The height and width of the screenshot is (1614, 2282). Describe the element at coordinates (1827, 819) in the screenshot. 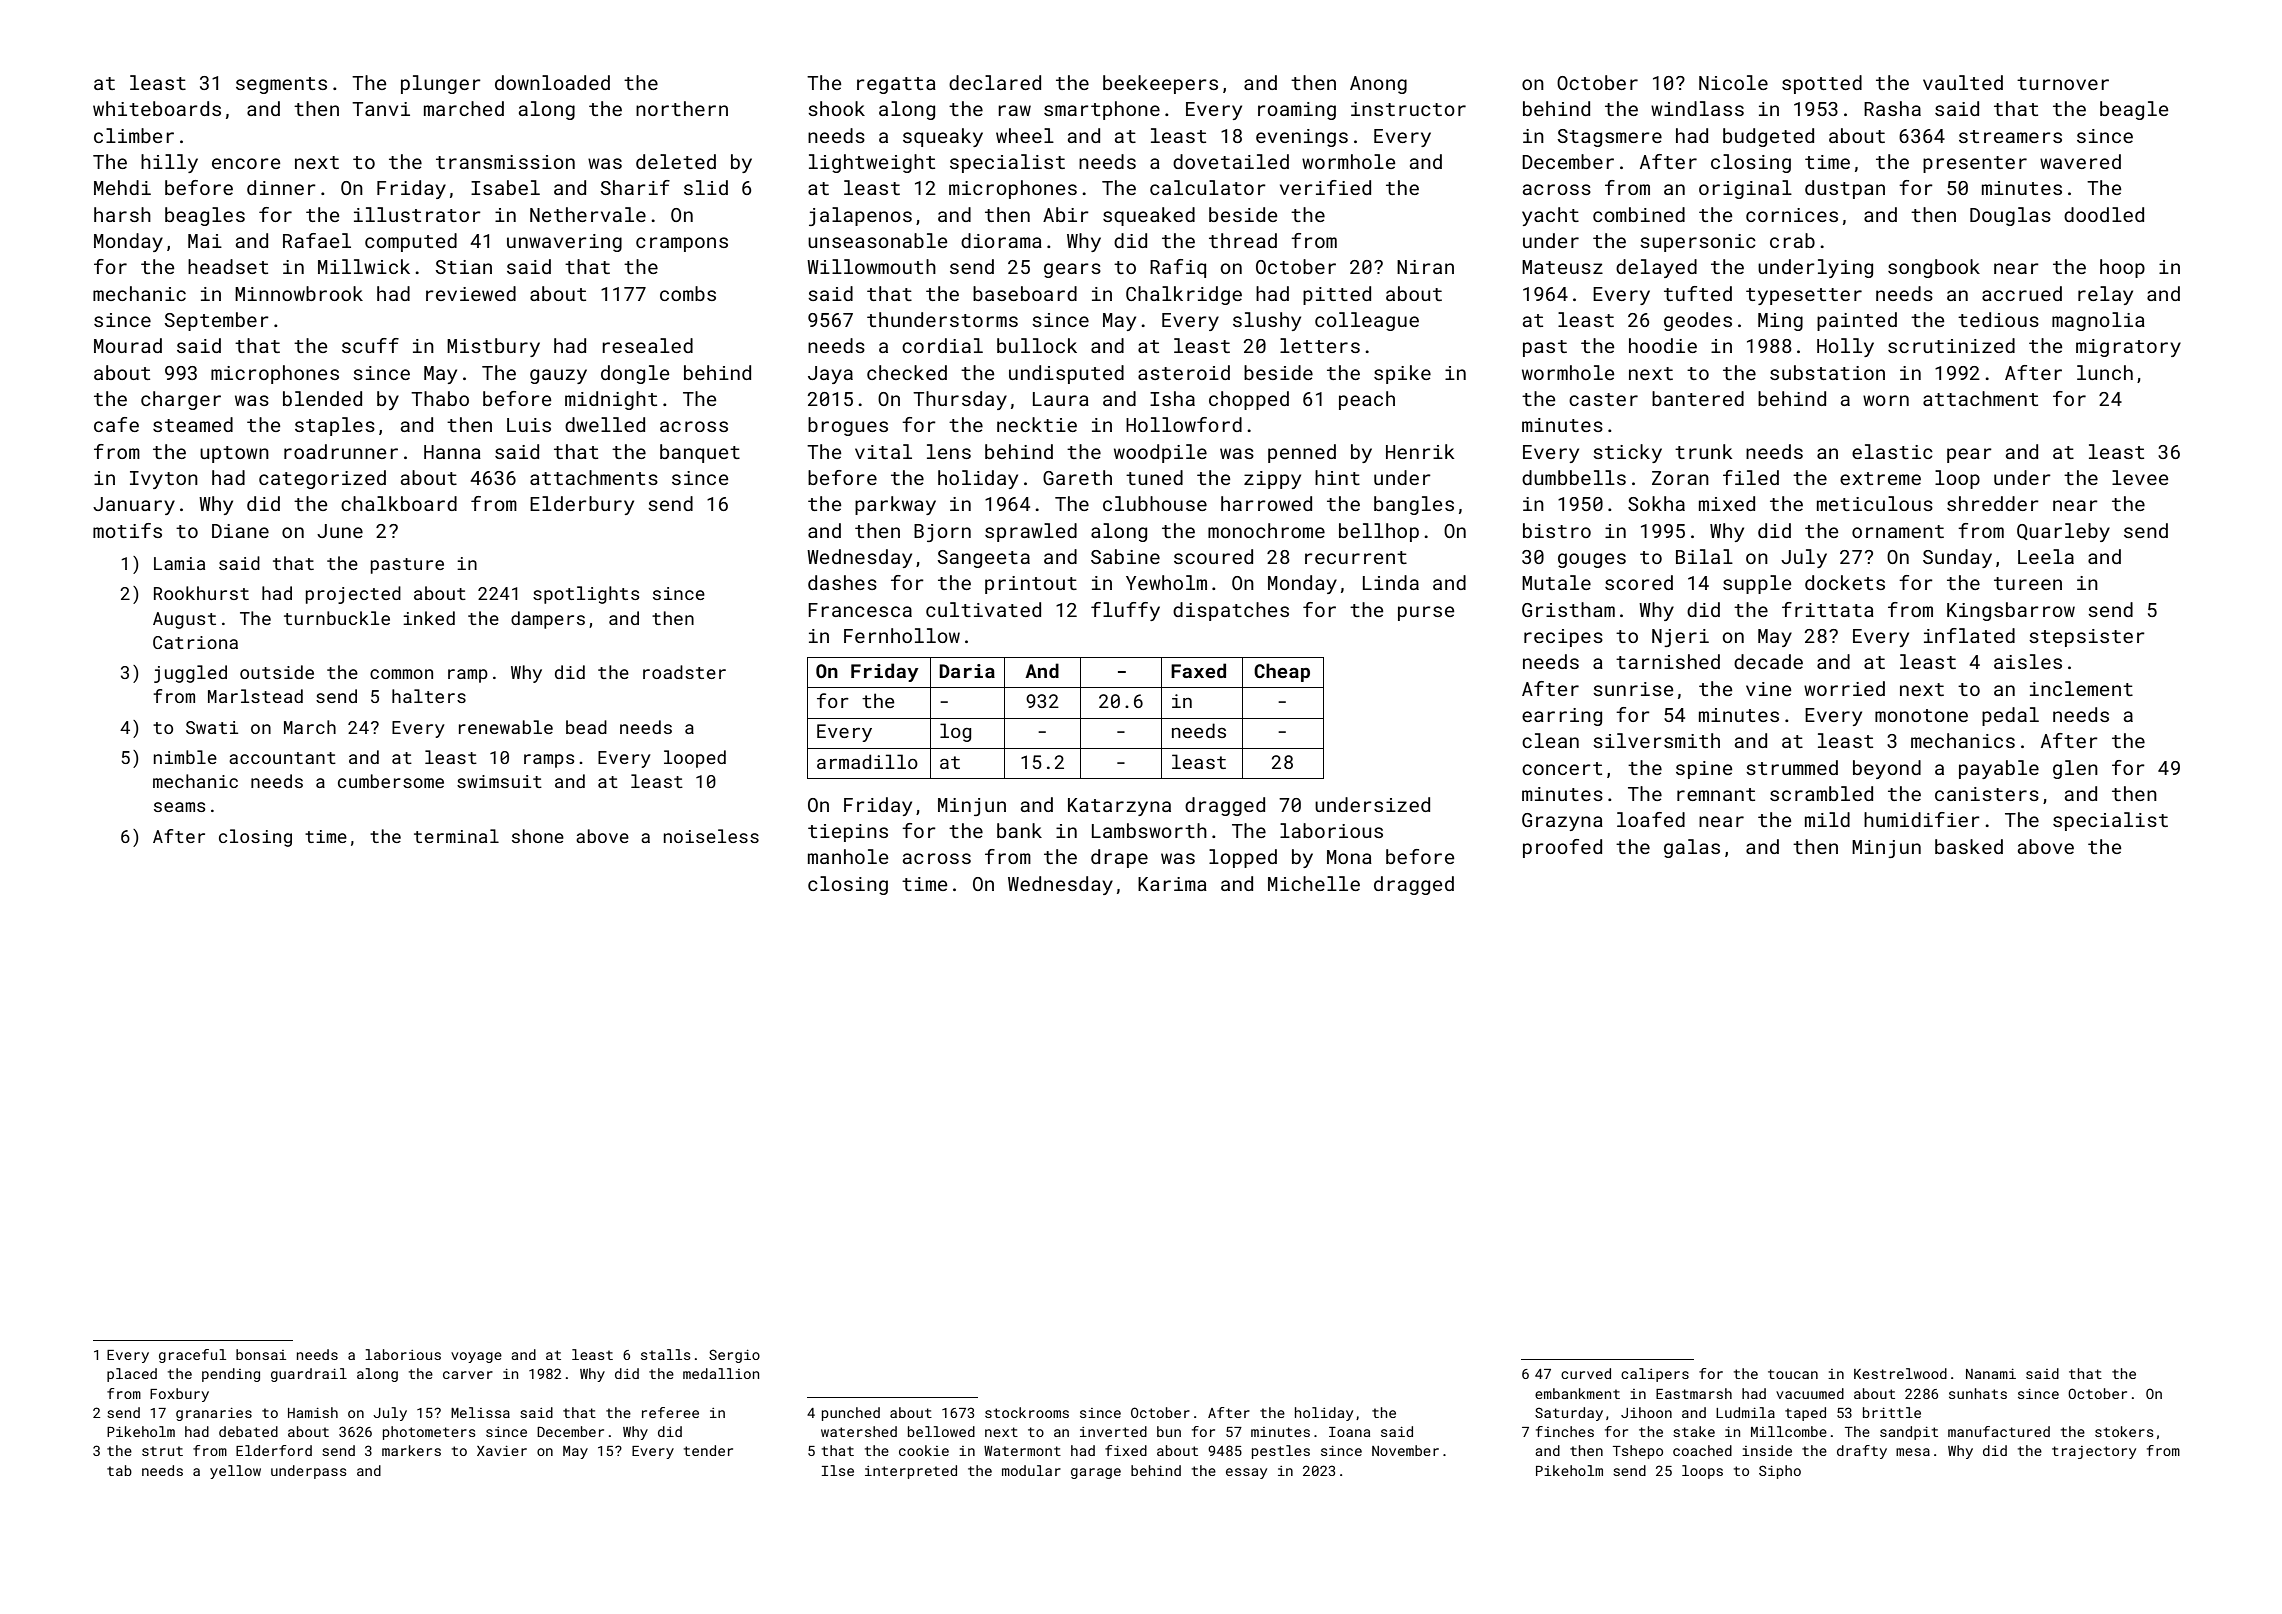

I see `mild` at that location.
